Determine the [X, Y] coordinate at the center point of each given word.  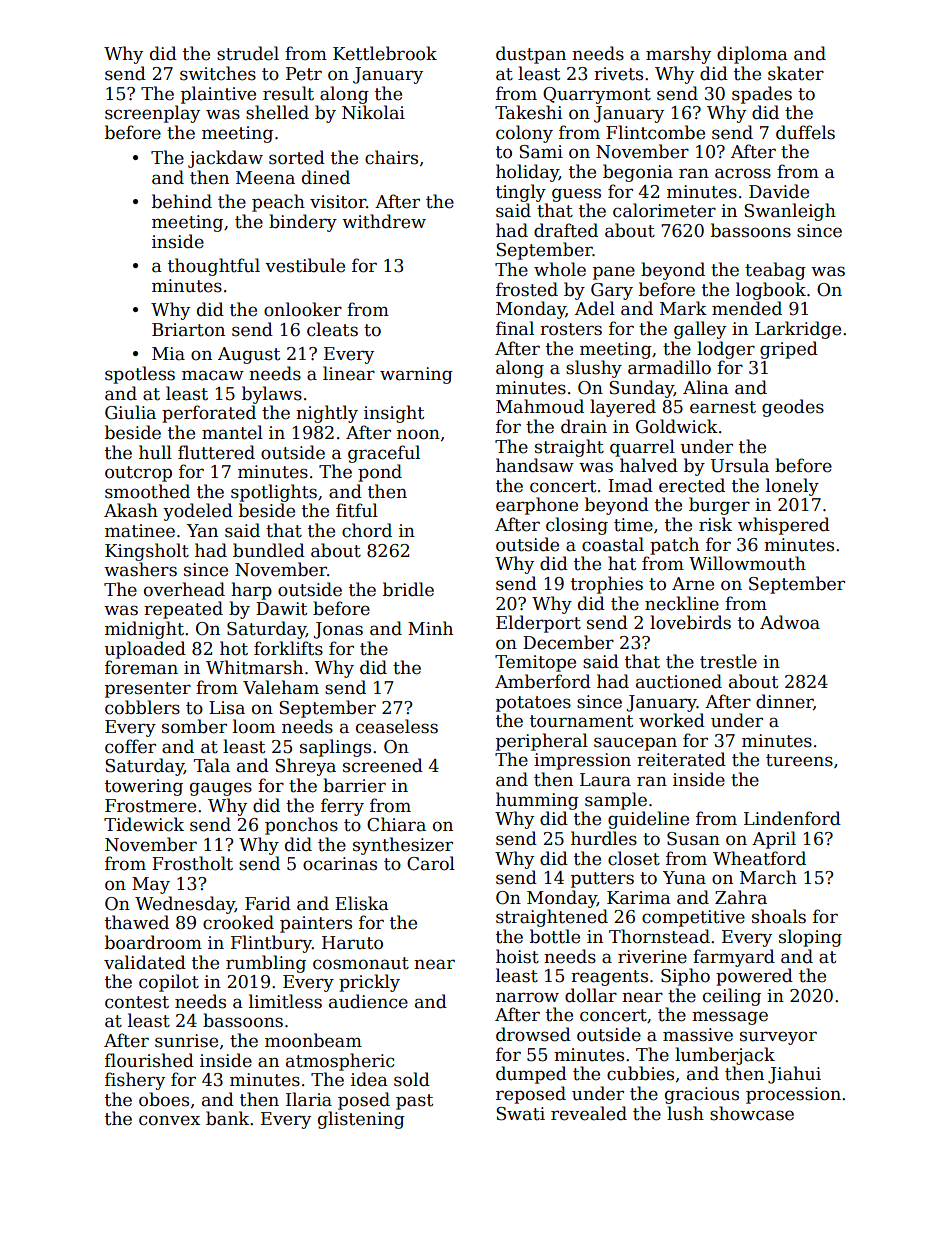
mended [747, 308]
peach [278, 203]
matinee [140, 531]
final [515, 328]
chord [367, 530]
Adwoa [790, 622]
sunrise [186, 1041]
